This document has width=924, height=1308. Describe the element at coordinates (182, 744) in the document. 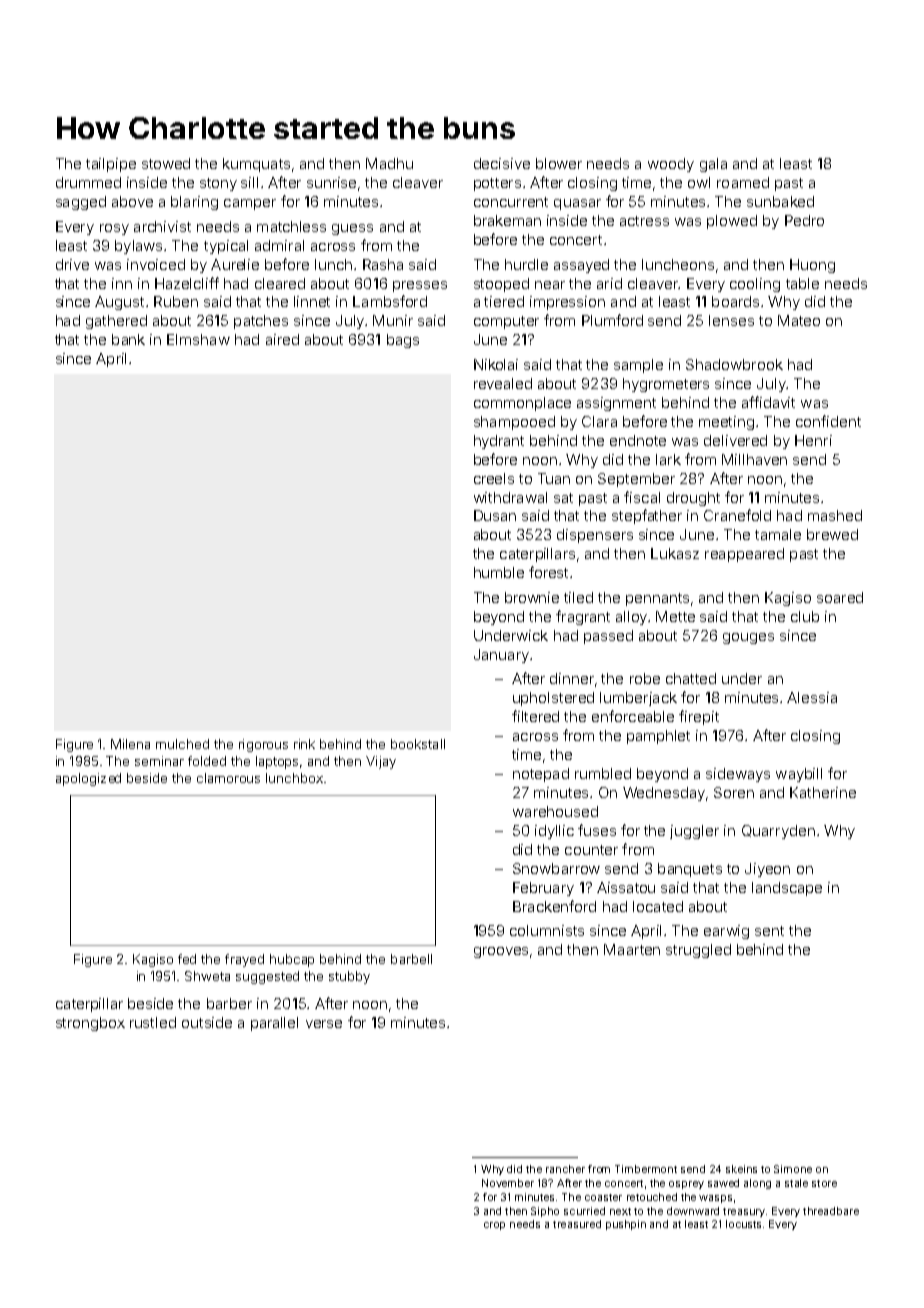

I see `mulched` at that location.
